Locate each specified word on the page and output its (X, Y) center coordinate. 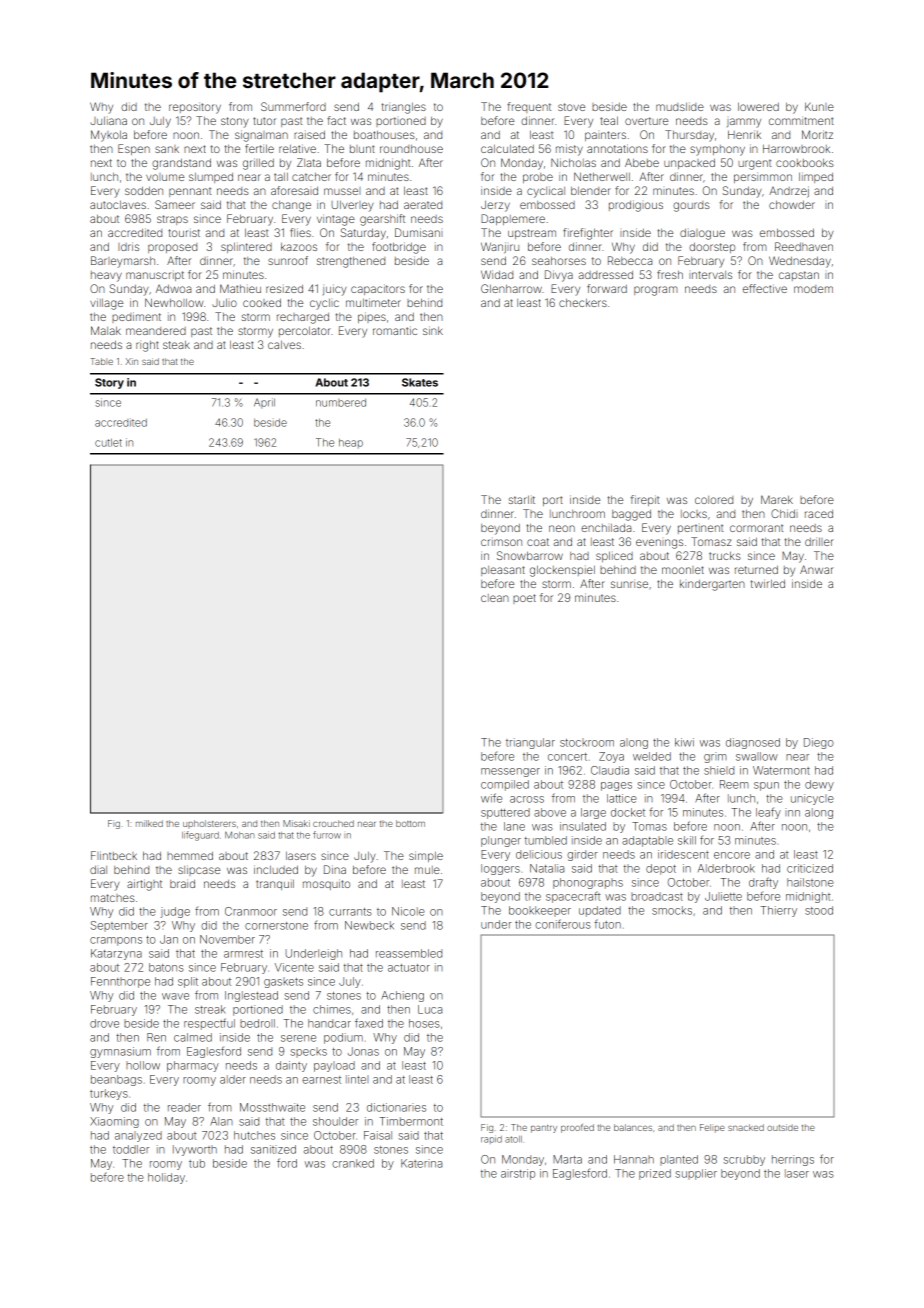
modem (813, 289)
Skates (420, 382)
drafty (763, 883)
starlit (522, 499)
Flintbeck (114, 855)
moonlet (683, 570)
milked (149, 823)
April (264, 403)
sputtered (505, 813)
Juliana (108, 120)
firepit (645, 500)
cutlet (108, 442)
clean (495, 598)
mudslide (680, 106)
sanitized (273, 1149)
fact (336, 120)
